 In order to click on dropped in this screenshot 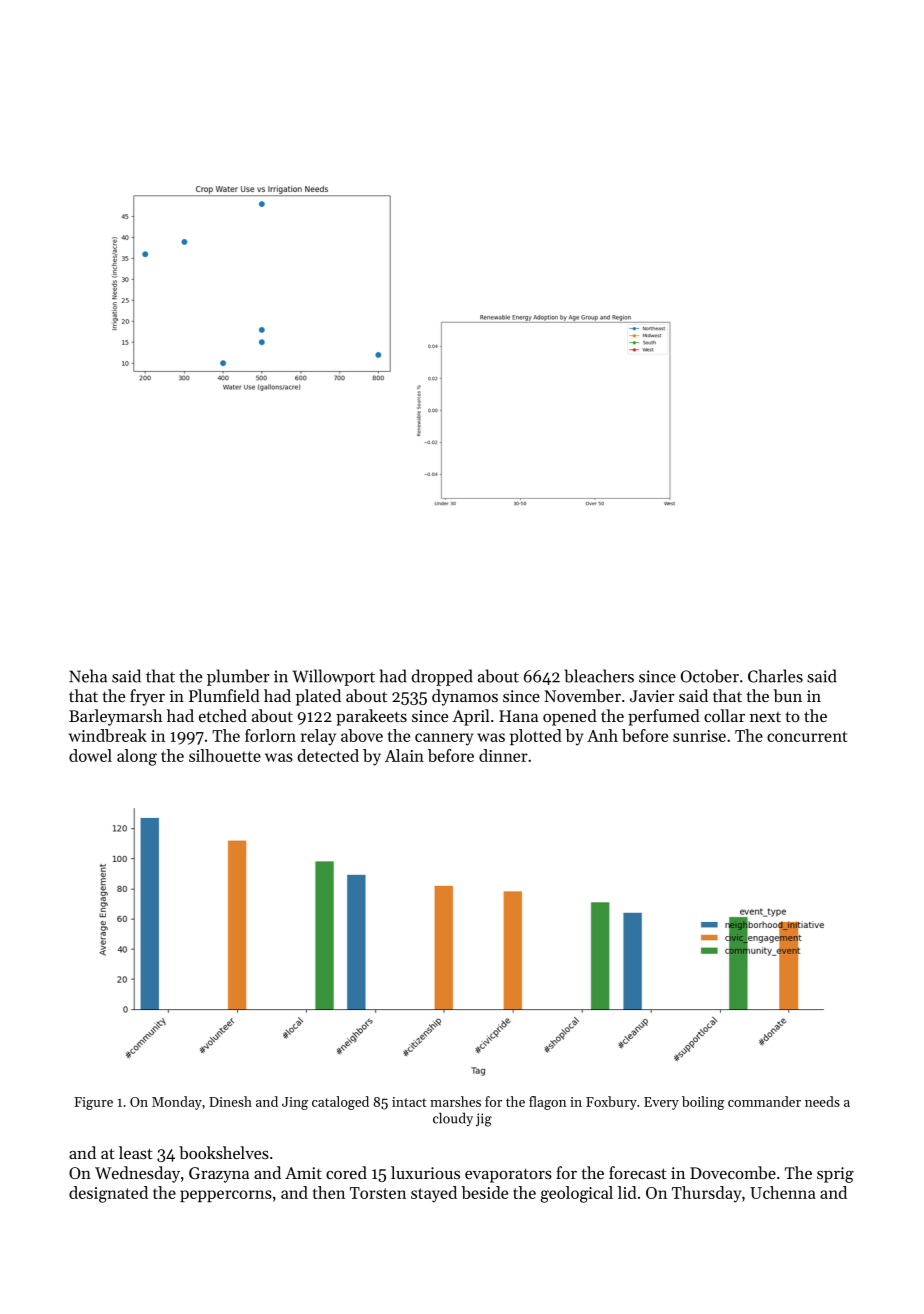, I will do `click(442, 677)`.
